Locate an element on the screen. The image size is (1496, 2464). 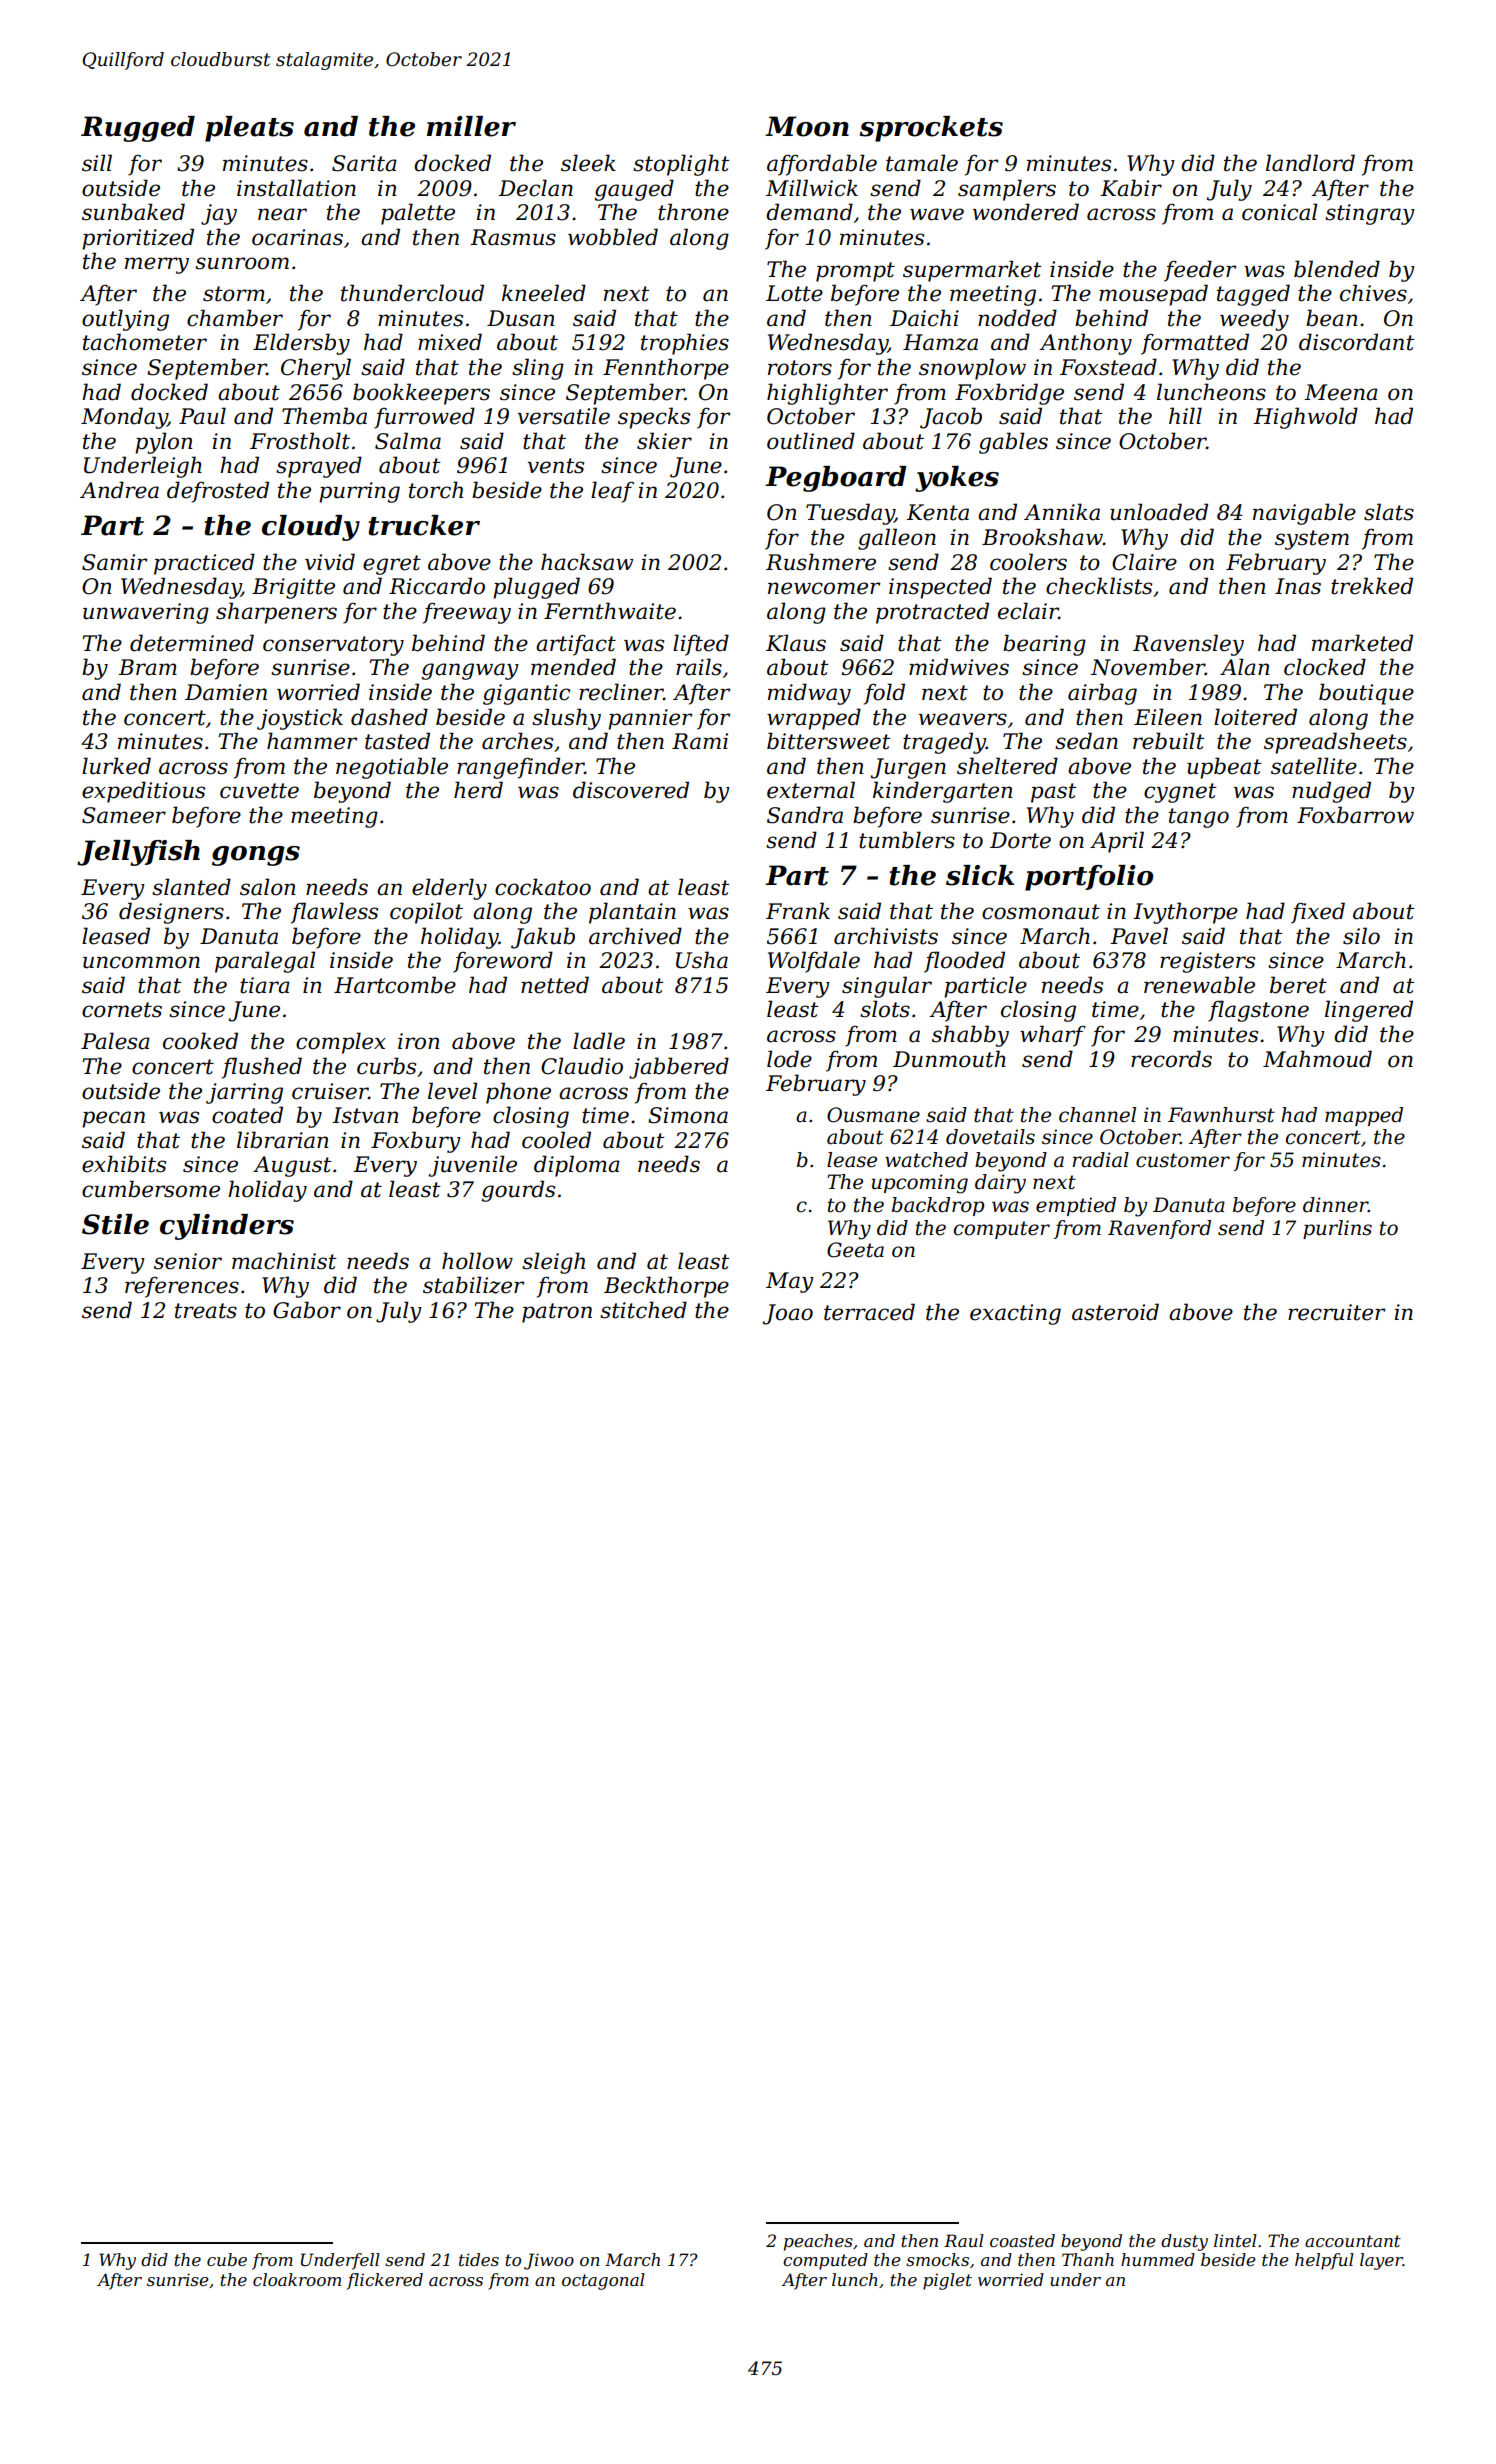
November is located at coordinates (1148, 667).
